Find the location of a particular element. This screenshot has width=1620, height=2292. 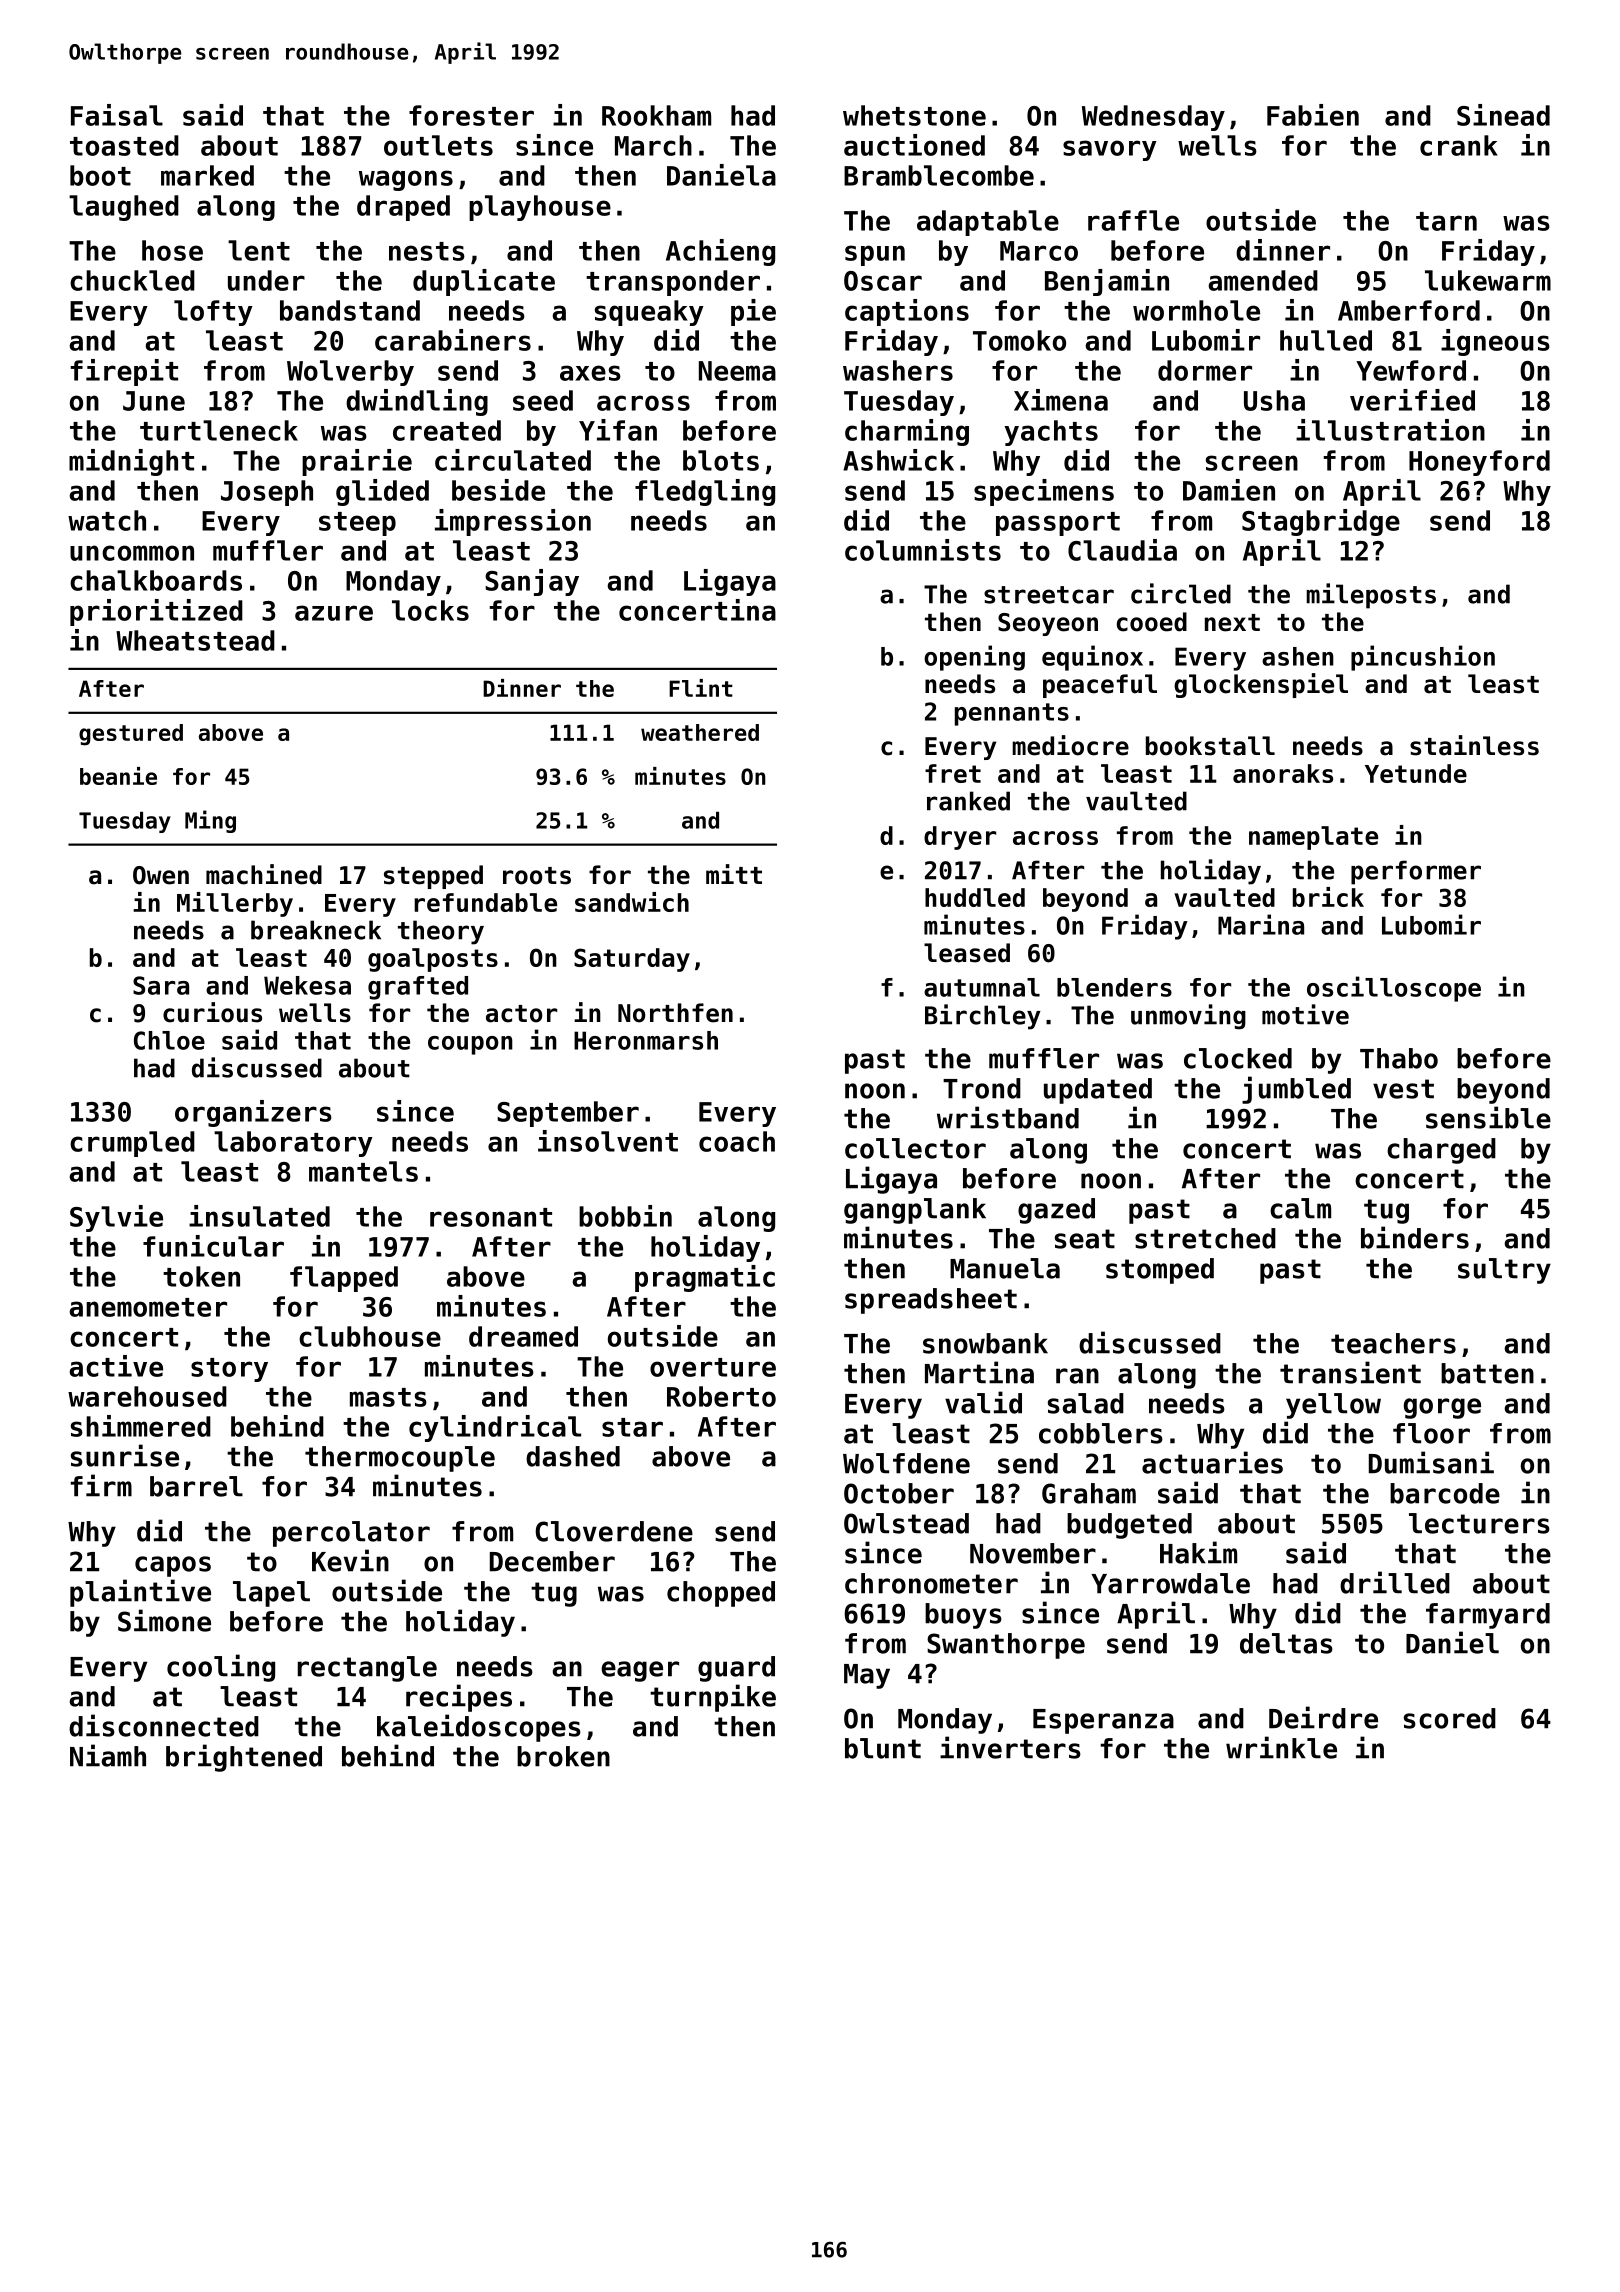

Sara is located at coordinates (161, 985).
